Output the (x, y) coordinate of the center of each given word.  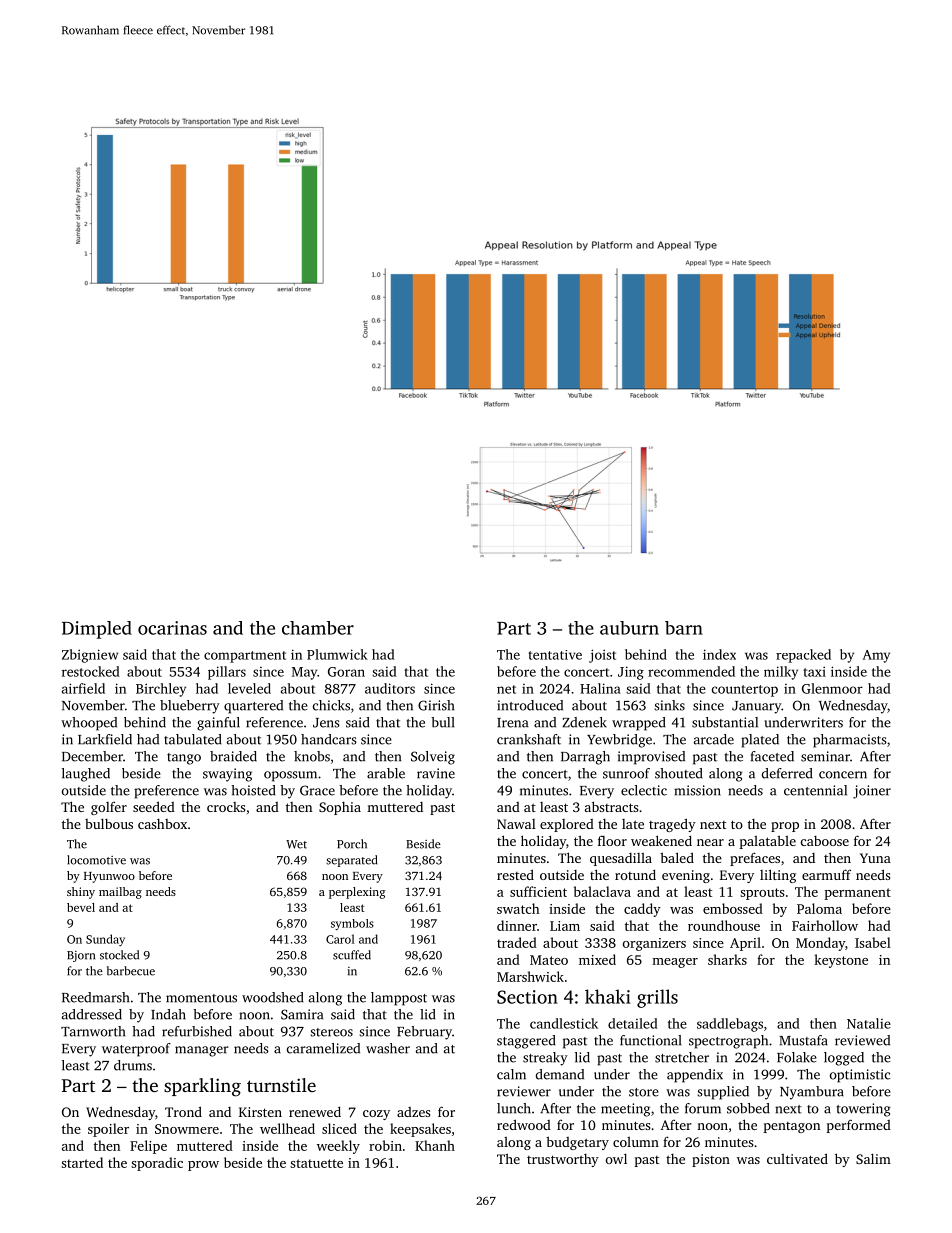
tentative (555, 655)
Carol (340, 939)
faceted (772, 756)
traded (517, 942)
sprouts (762, 894)
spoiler (108, 1130)
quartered (253, 707)
